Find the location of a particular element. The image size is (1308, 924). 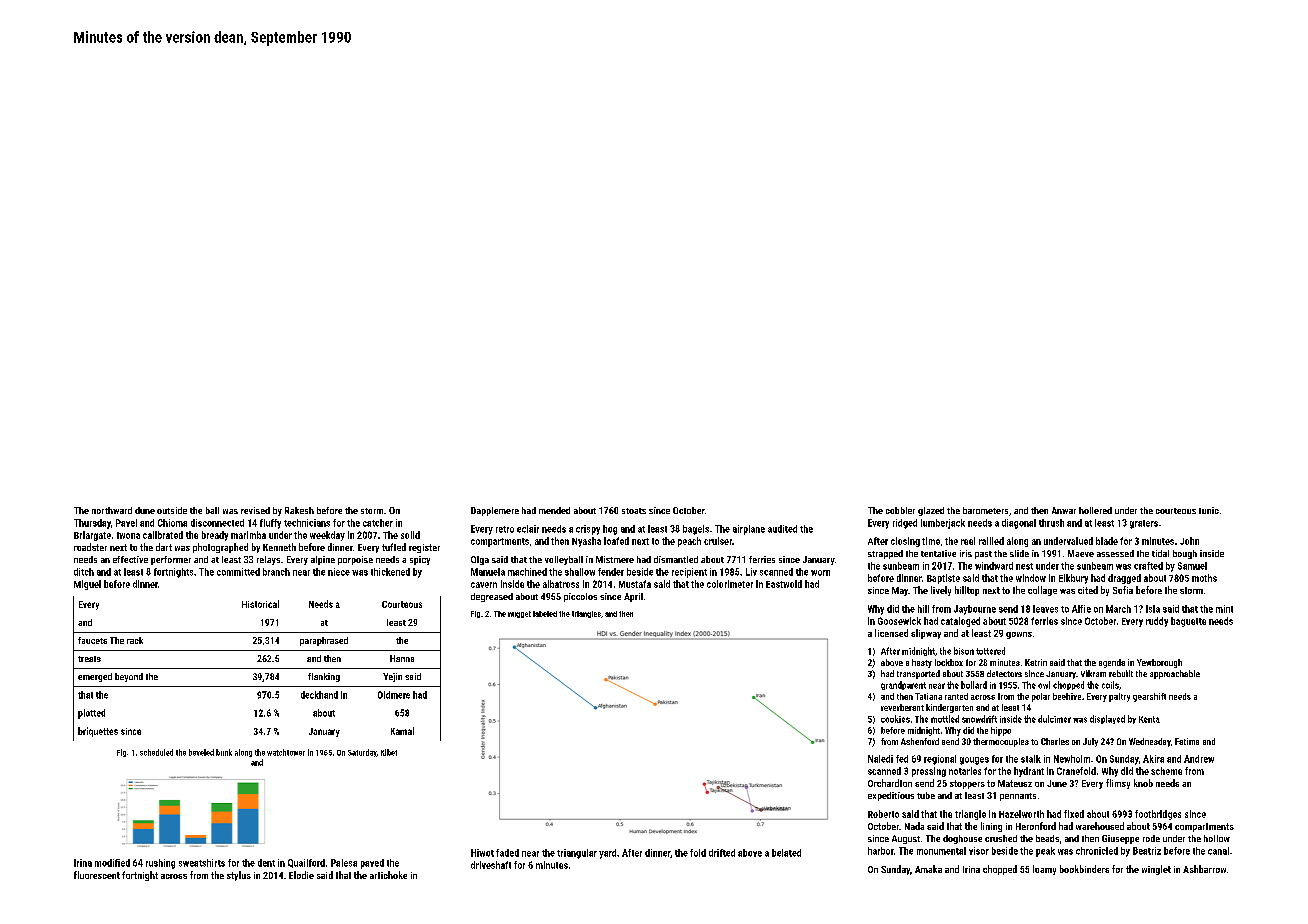

Charles is located at coordinates (1055, 741).
